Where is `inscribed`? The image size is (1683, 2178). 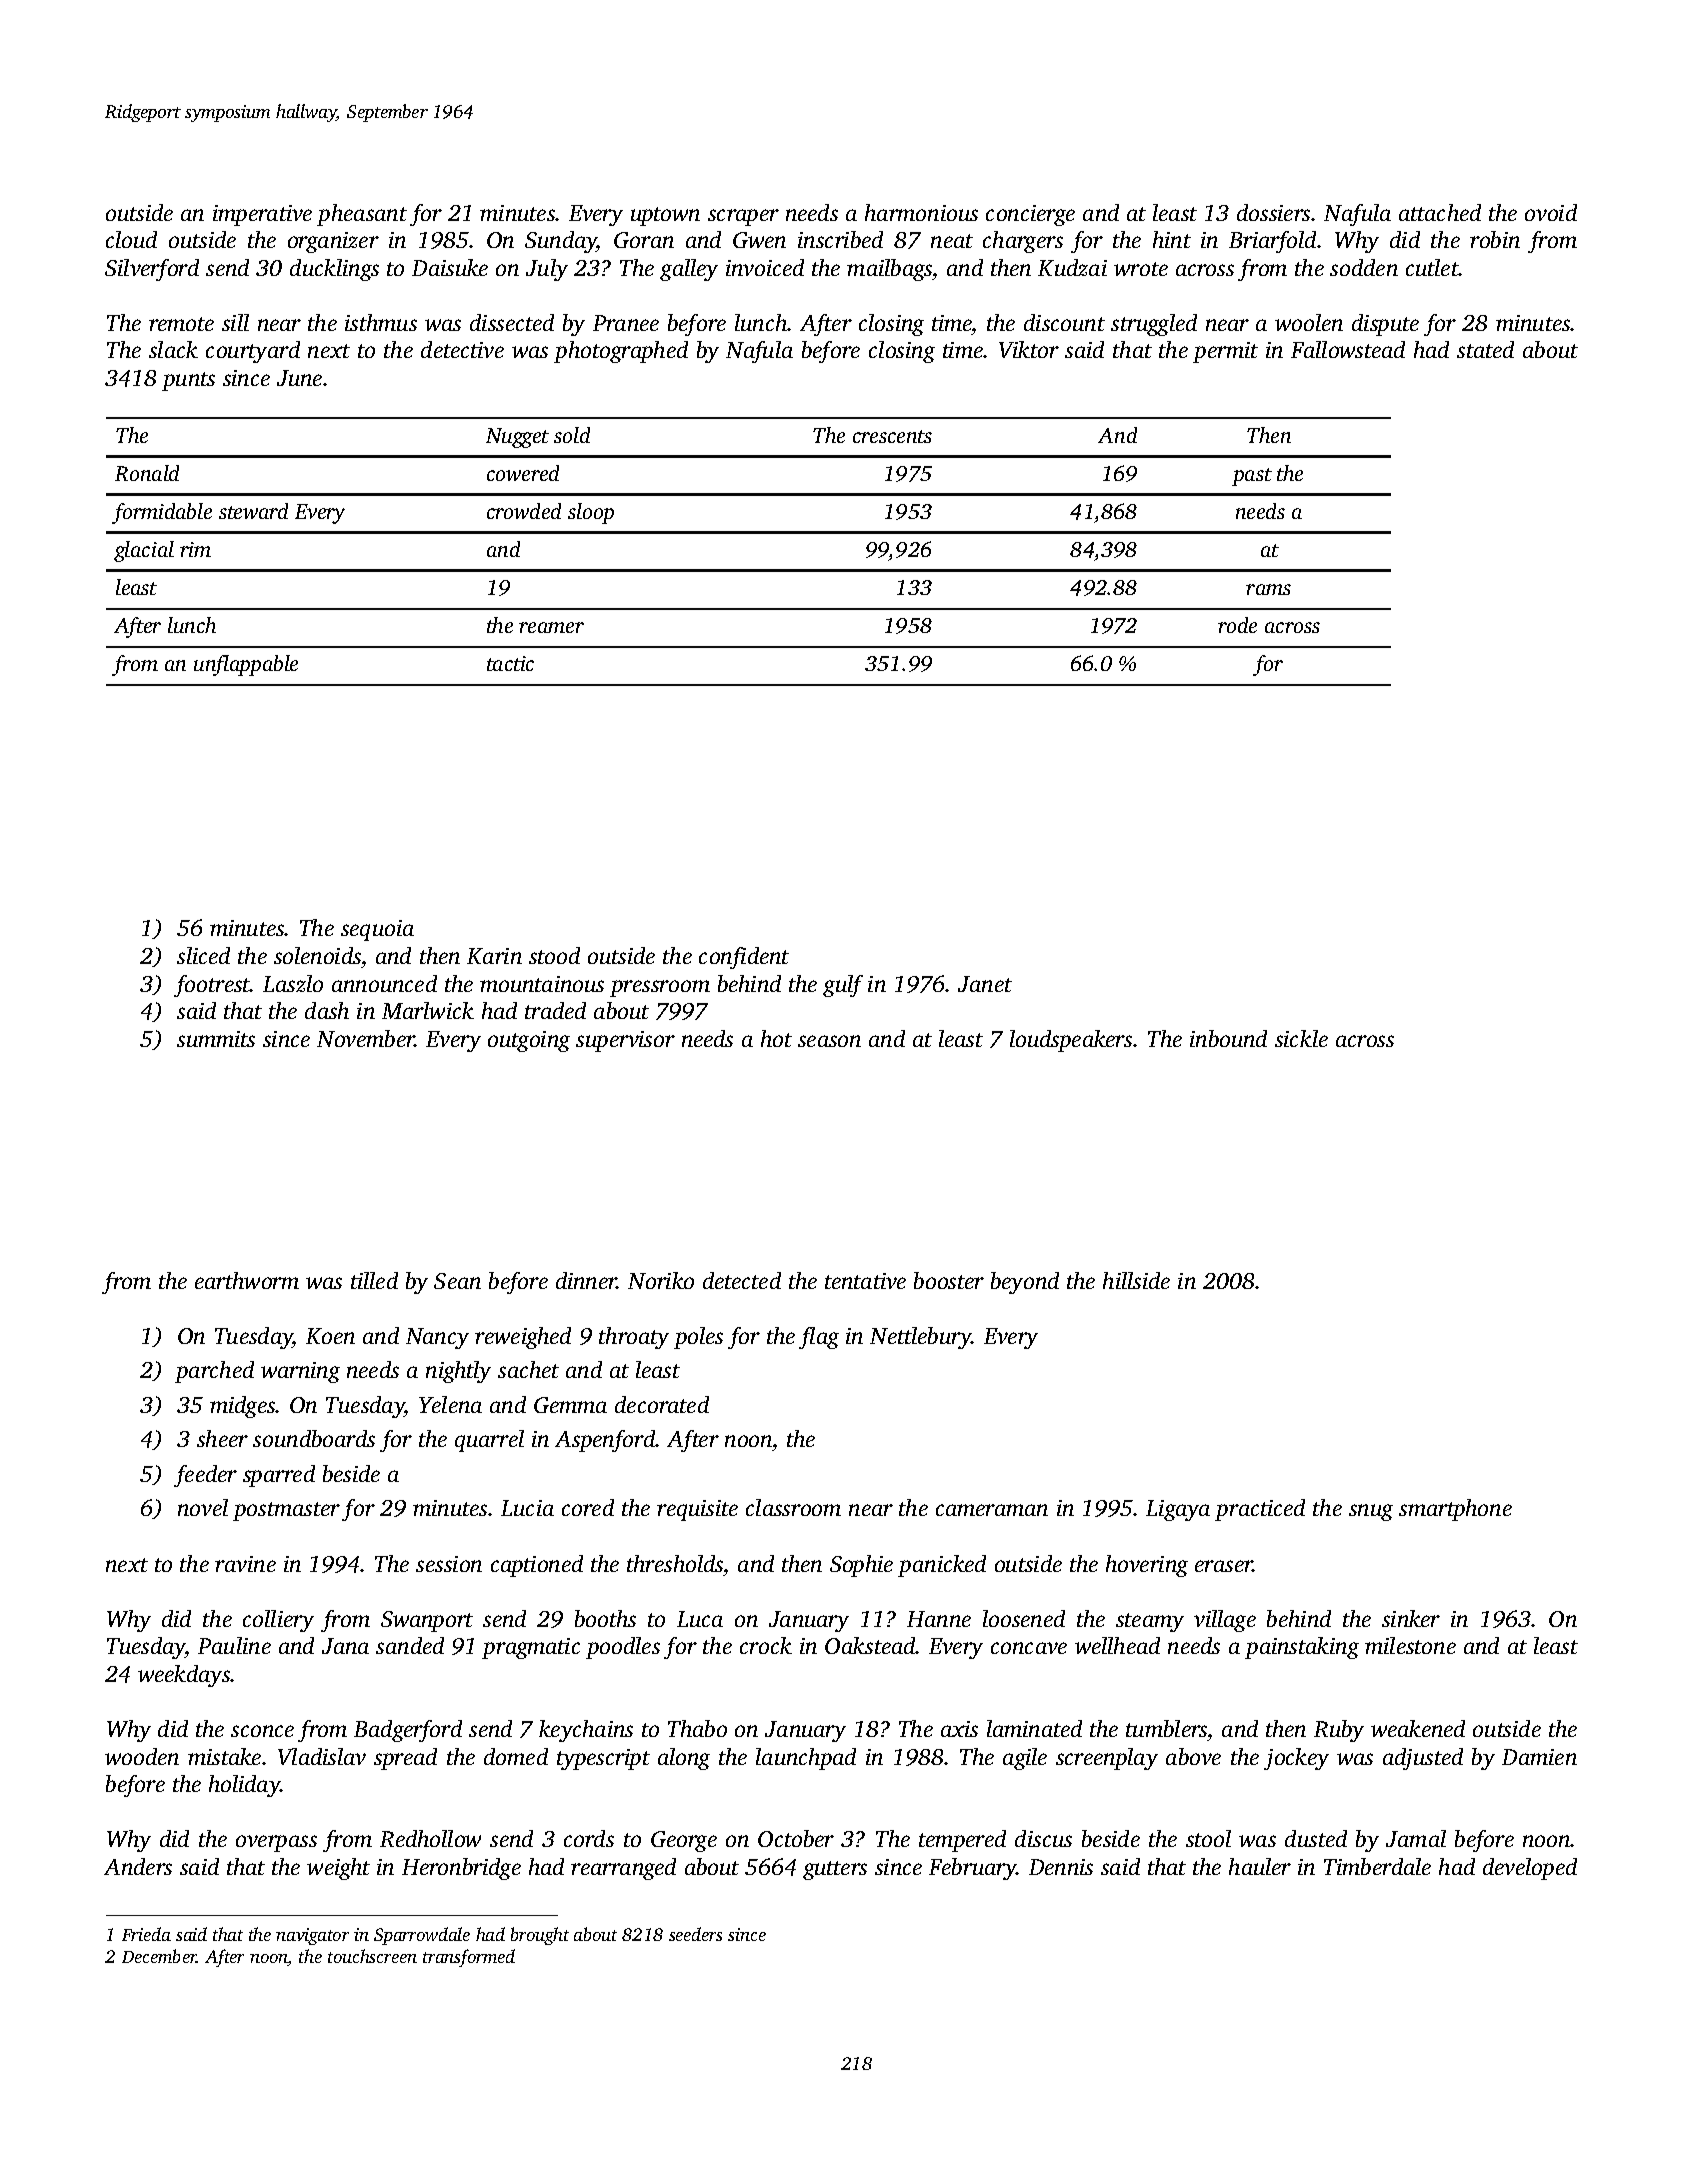
inscribed is located at coordinates (840, 239).
